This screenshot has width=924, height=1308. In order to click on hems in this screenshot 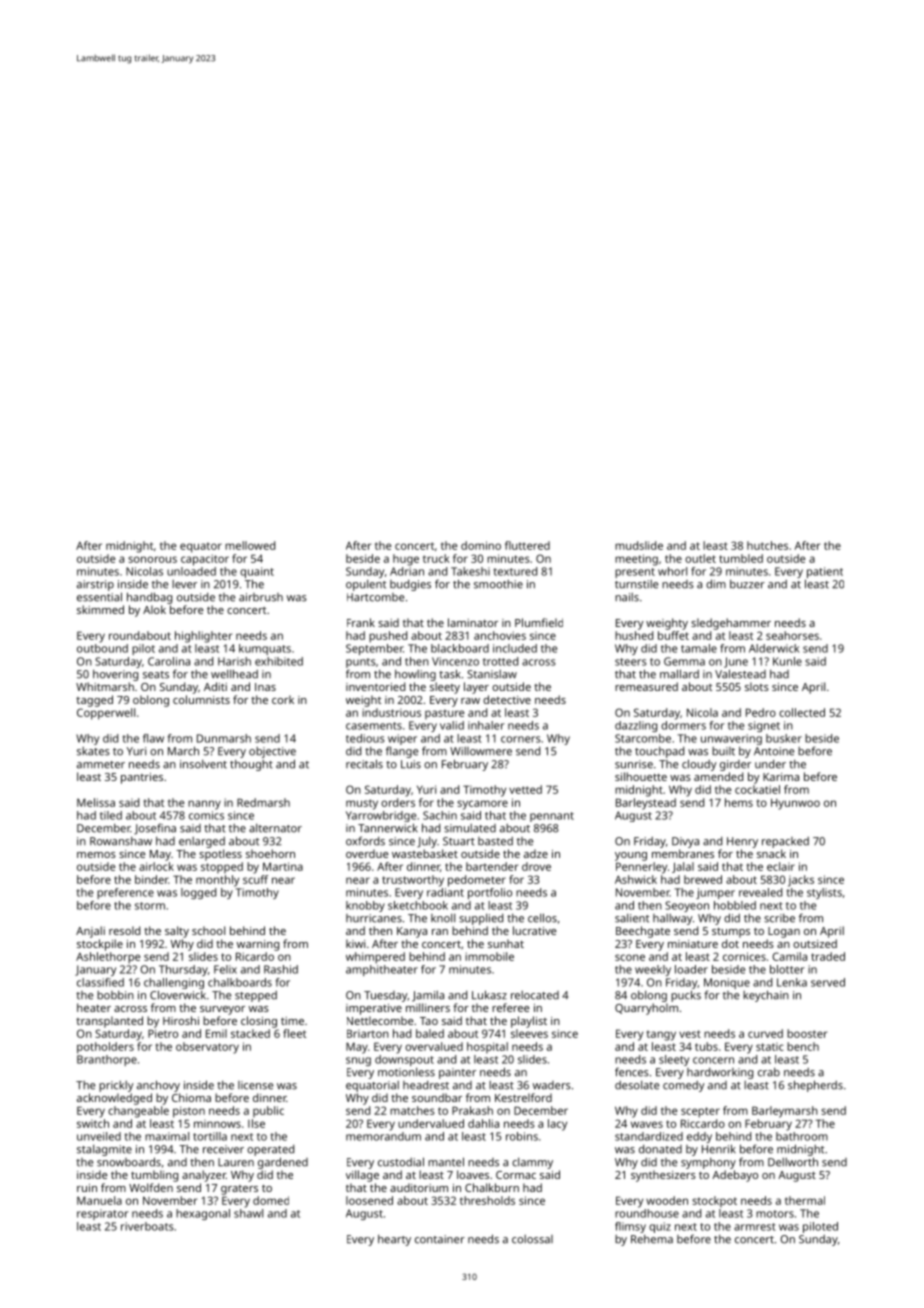, I will do `click(739, 802)`.
